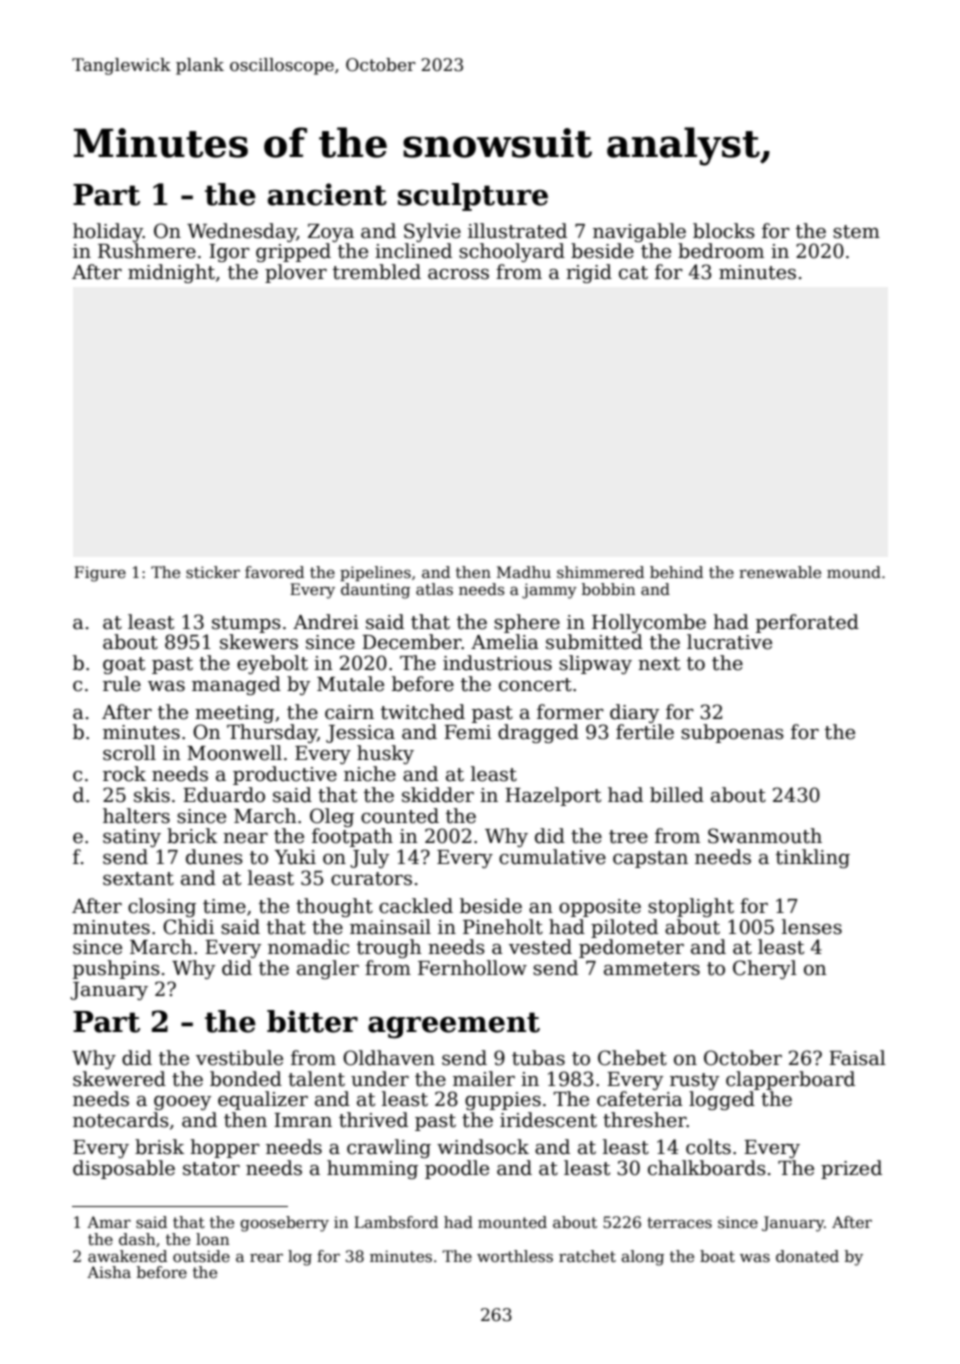 This page has height=1364, width=960. Describe the element at coordinates (296, 273) in the page. I see `plover` at that location.
